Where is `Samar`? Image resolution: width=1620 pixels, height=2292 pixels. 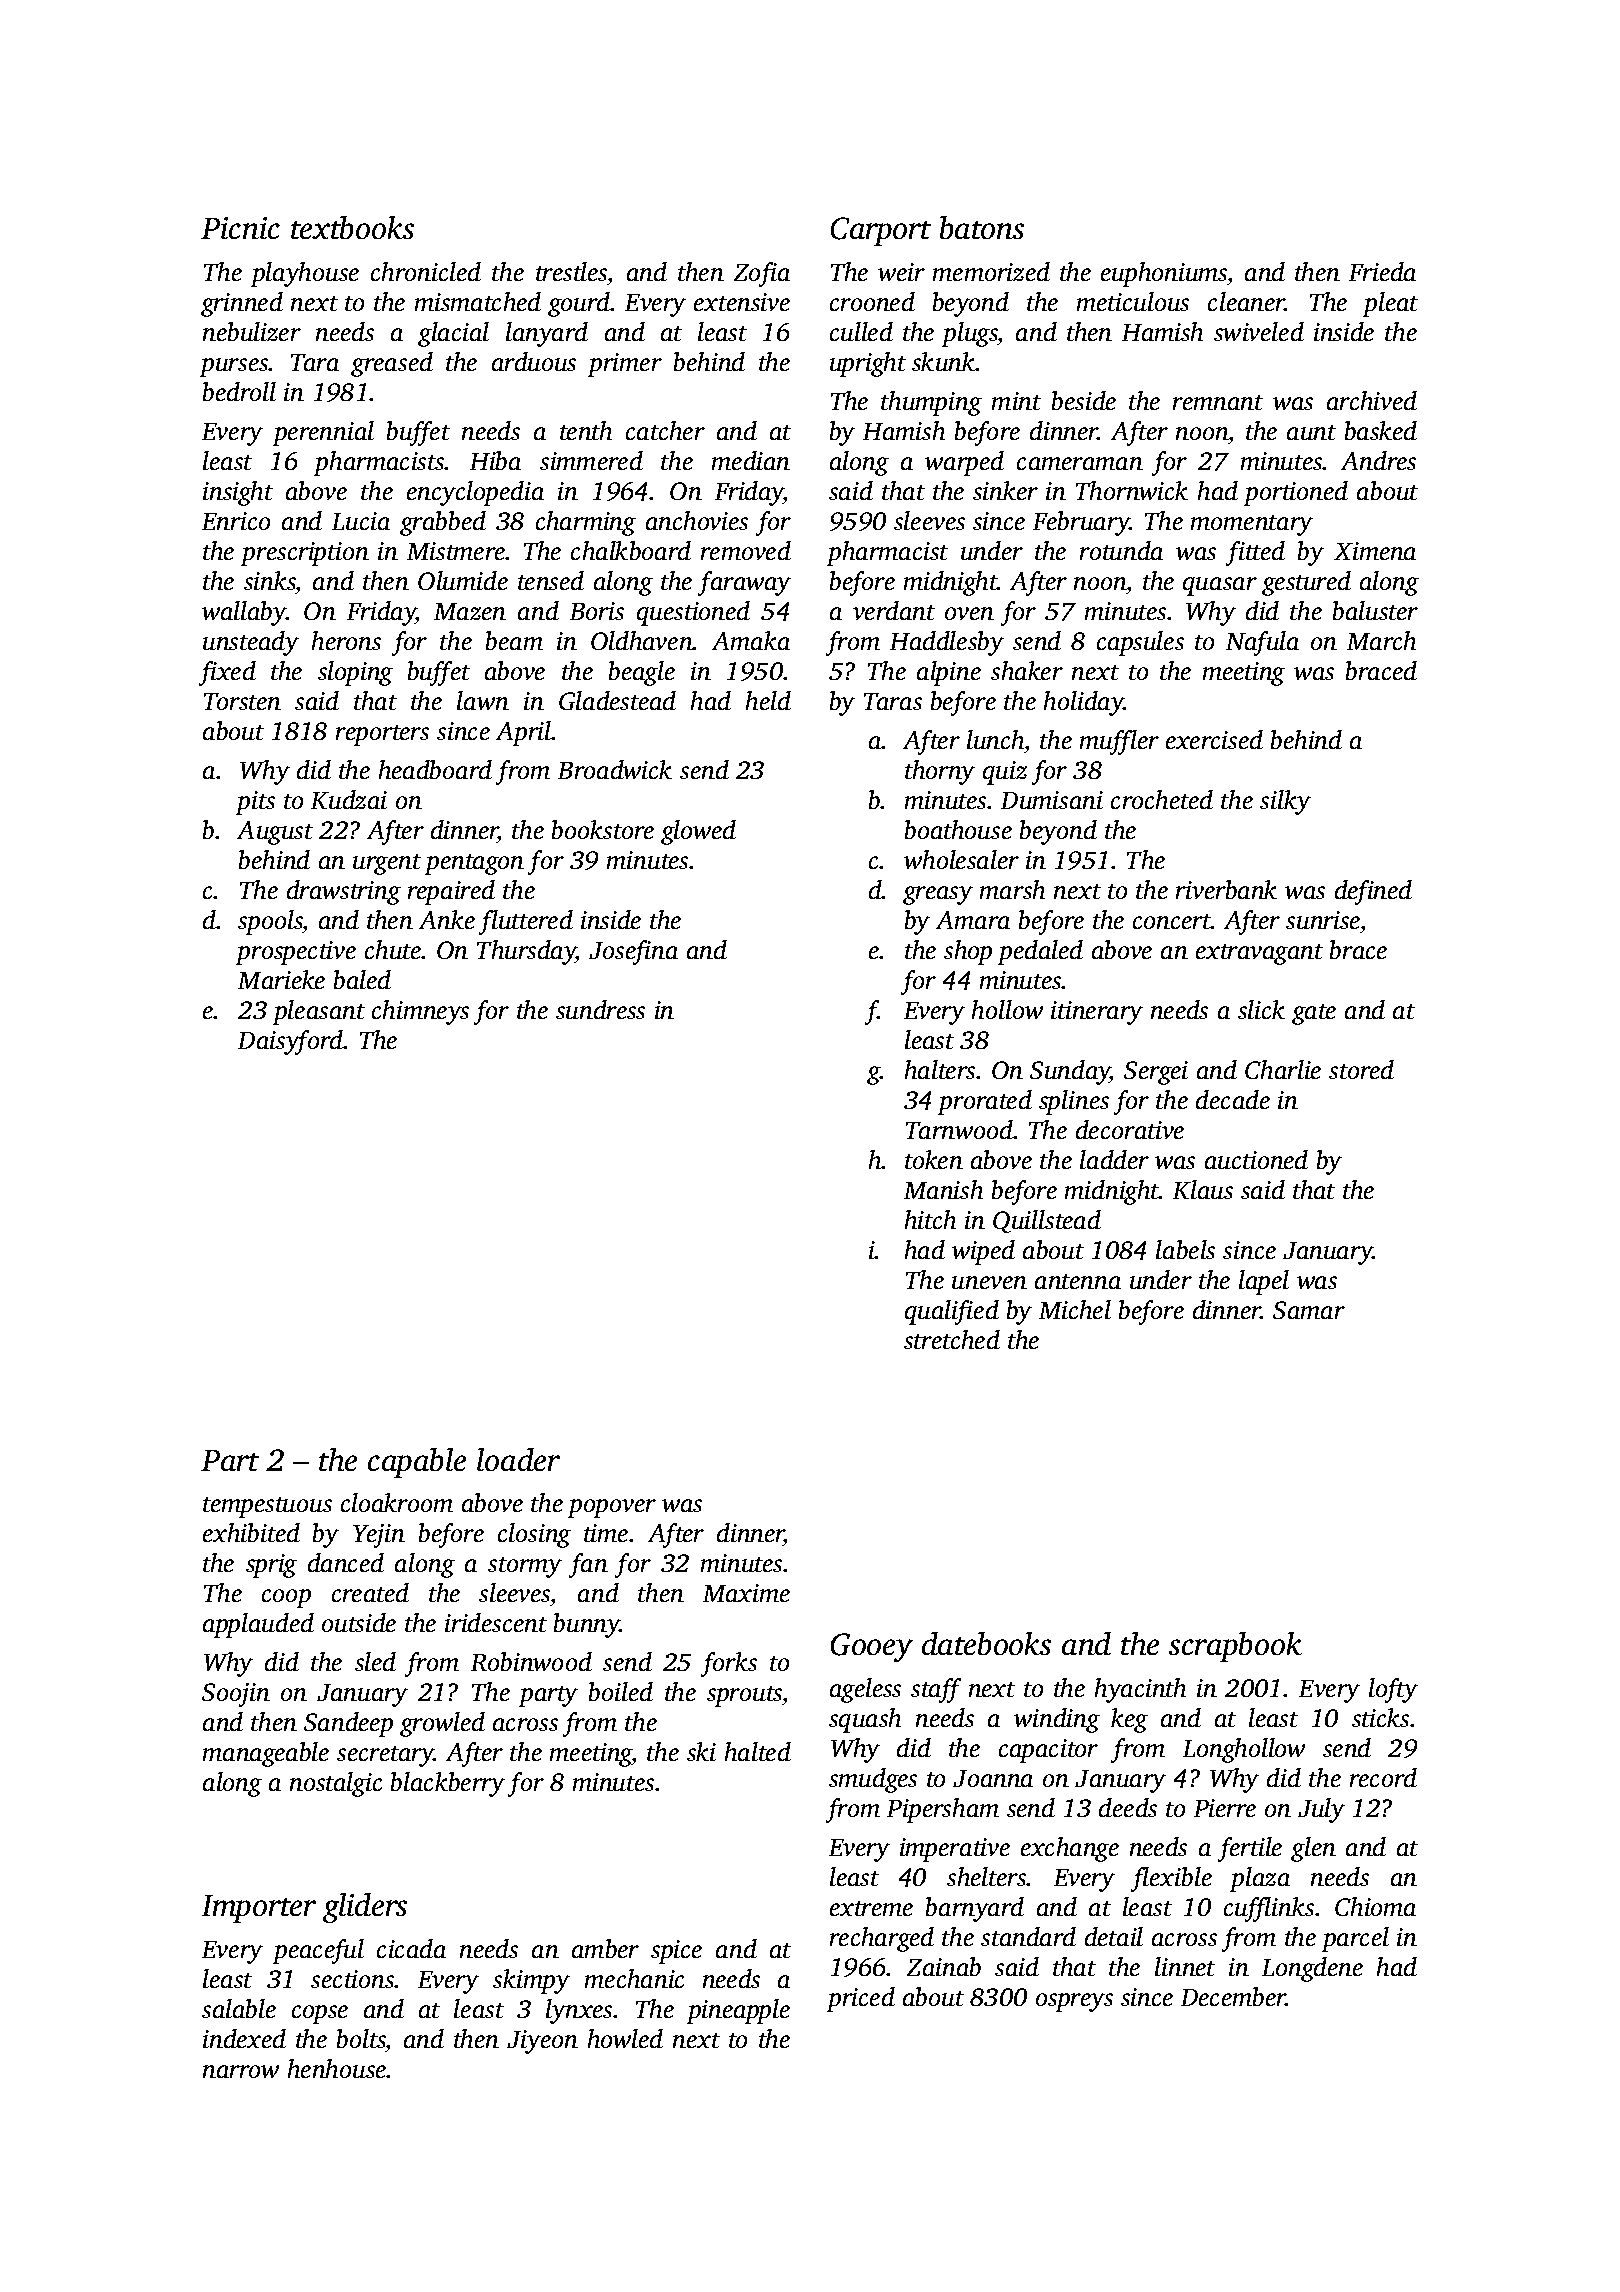 Samar is located at coordinates (1309, 1310).
